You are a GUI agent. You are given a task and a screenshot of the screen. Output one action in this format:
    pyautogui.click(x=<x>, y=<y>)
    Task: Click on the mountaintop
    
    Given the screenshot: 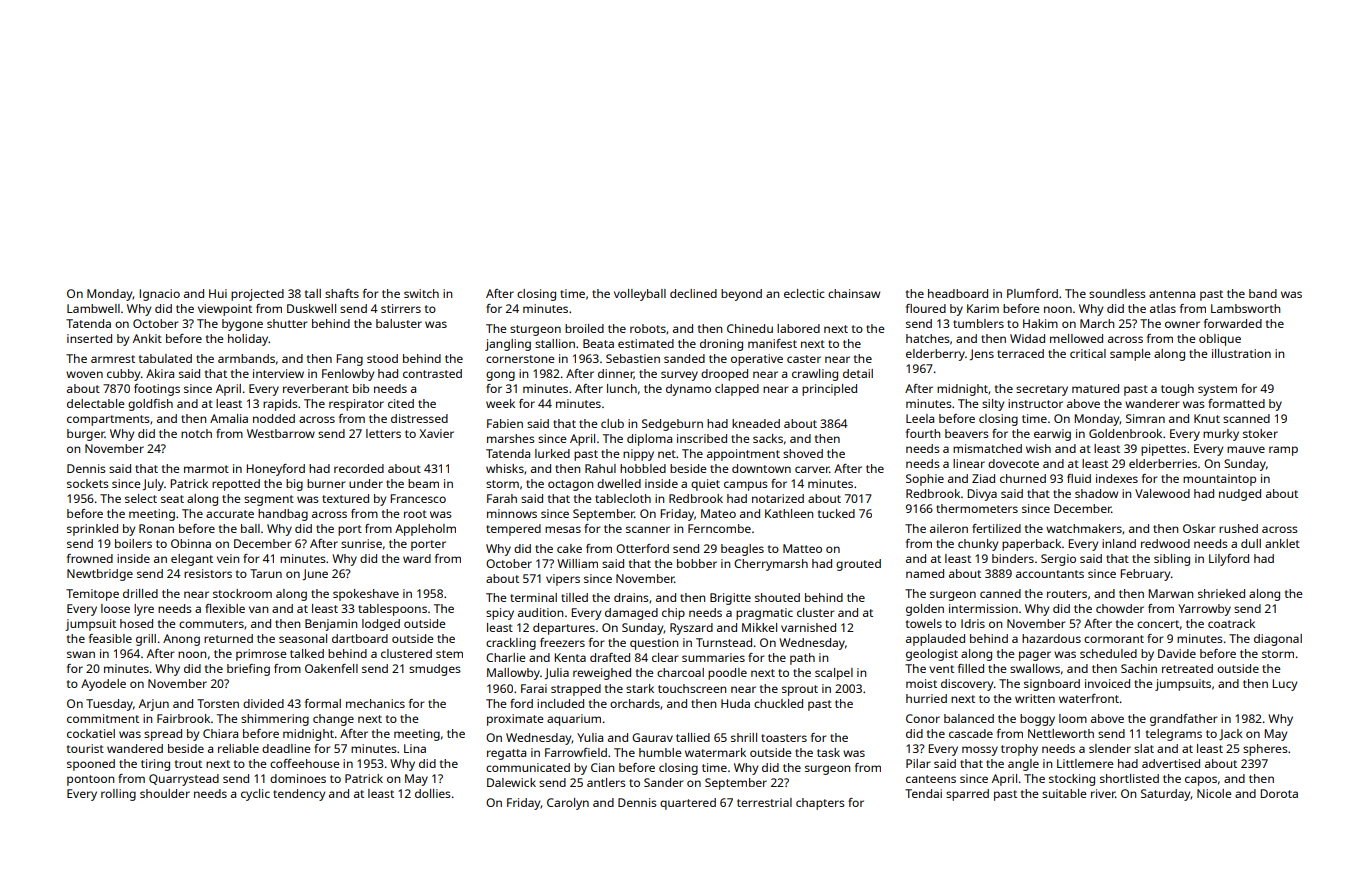 What is the action you would take?
    pyautogui.click(x=1219, y=480)
